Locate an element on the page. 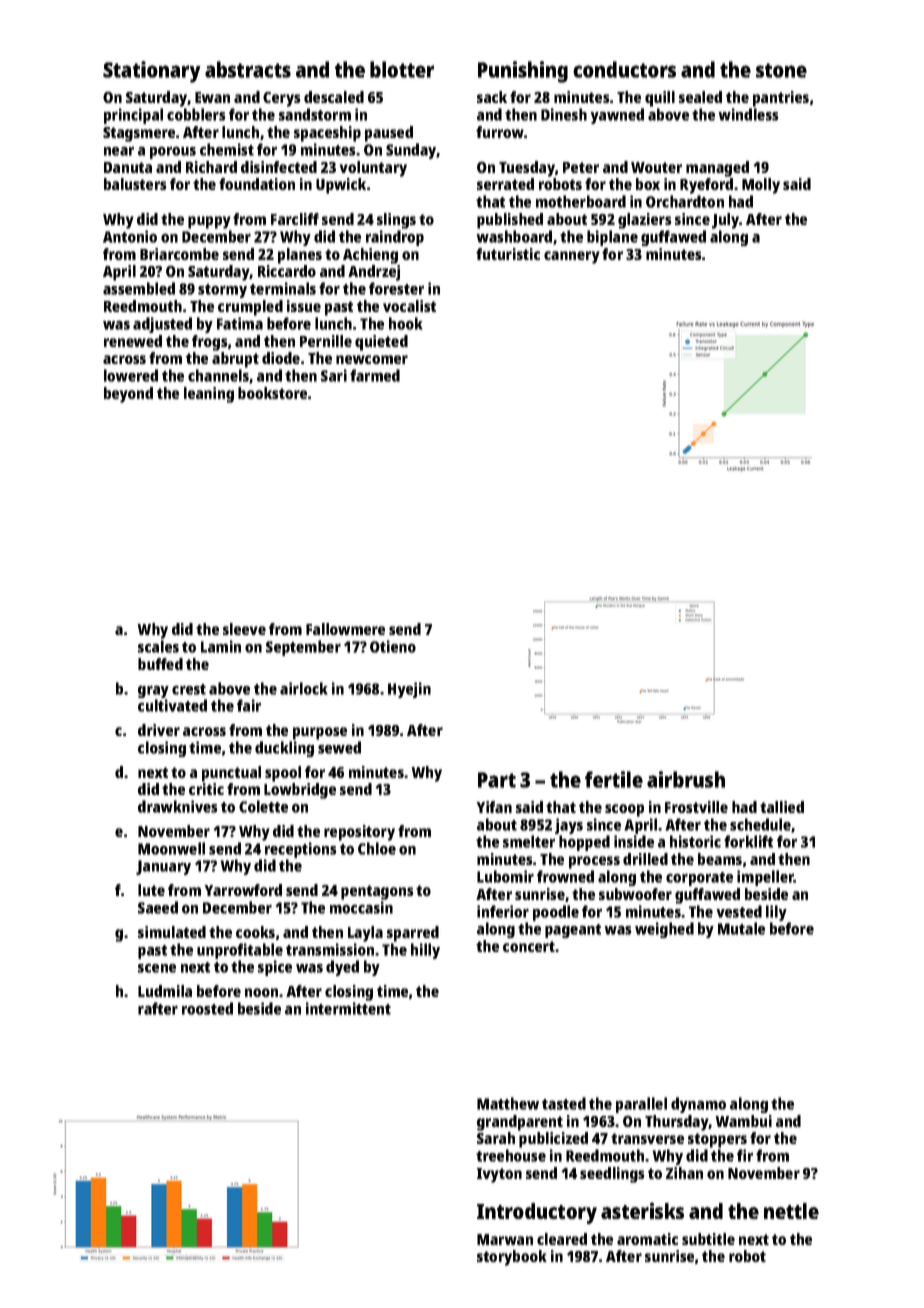  cannery is located at coordinates (572, 257).
